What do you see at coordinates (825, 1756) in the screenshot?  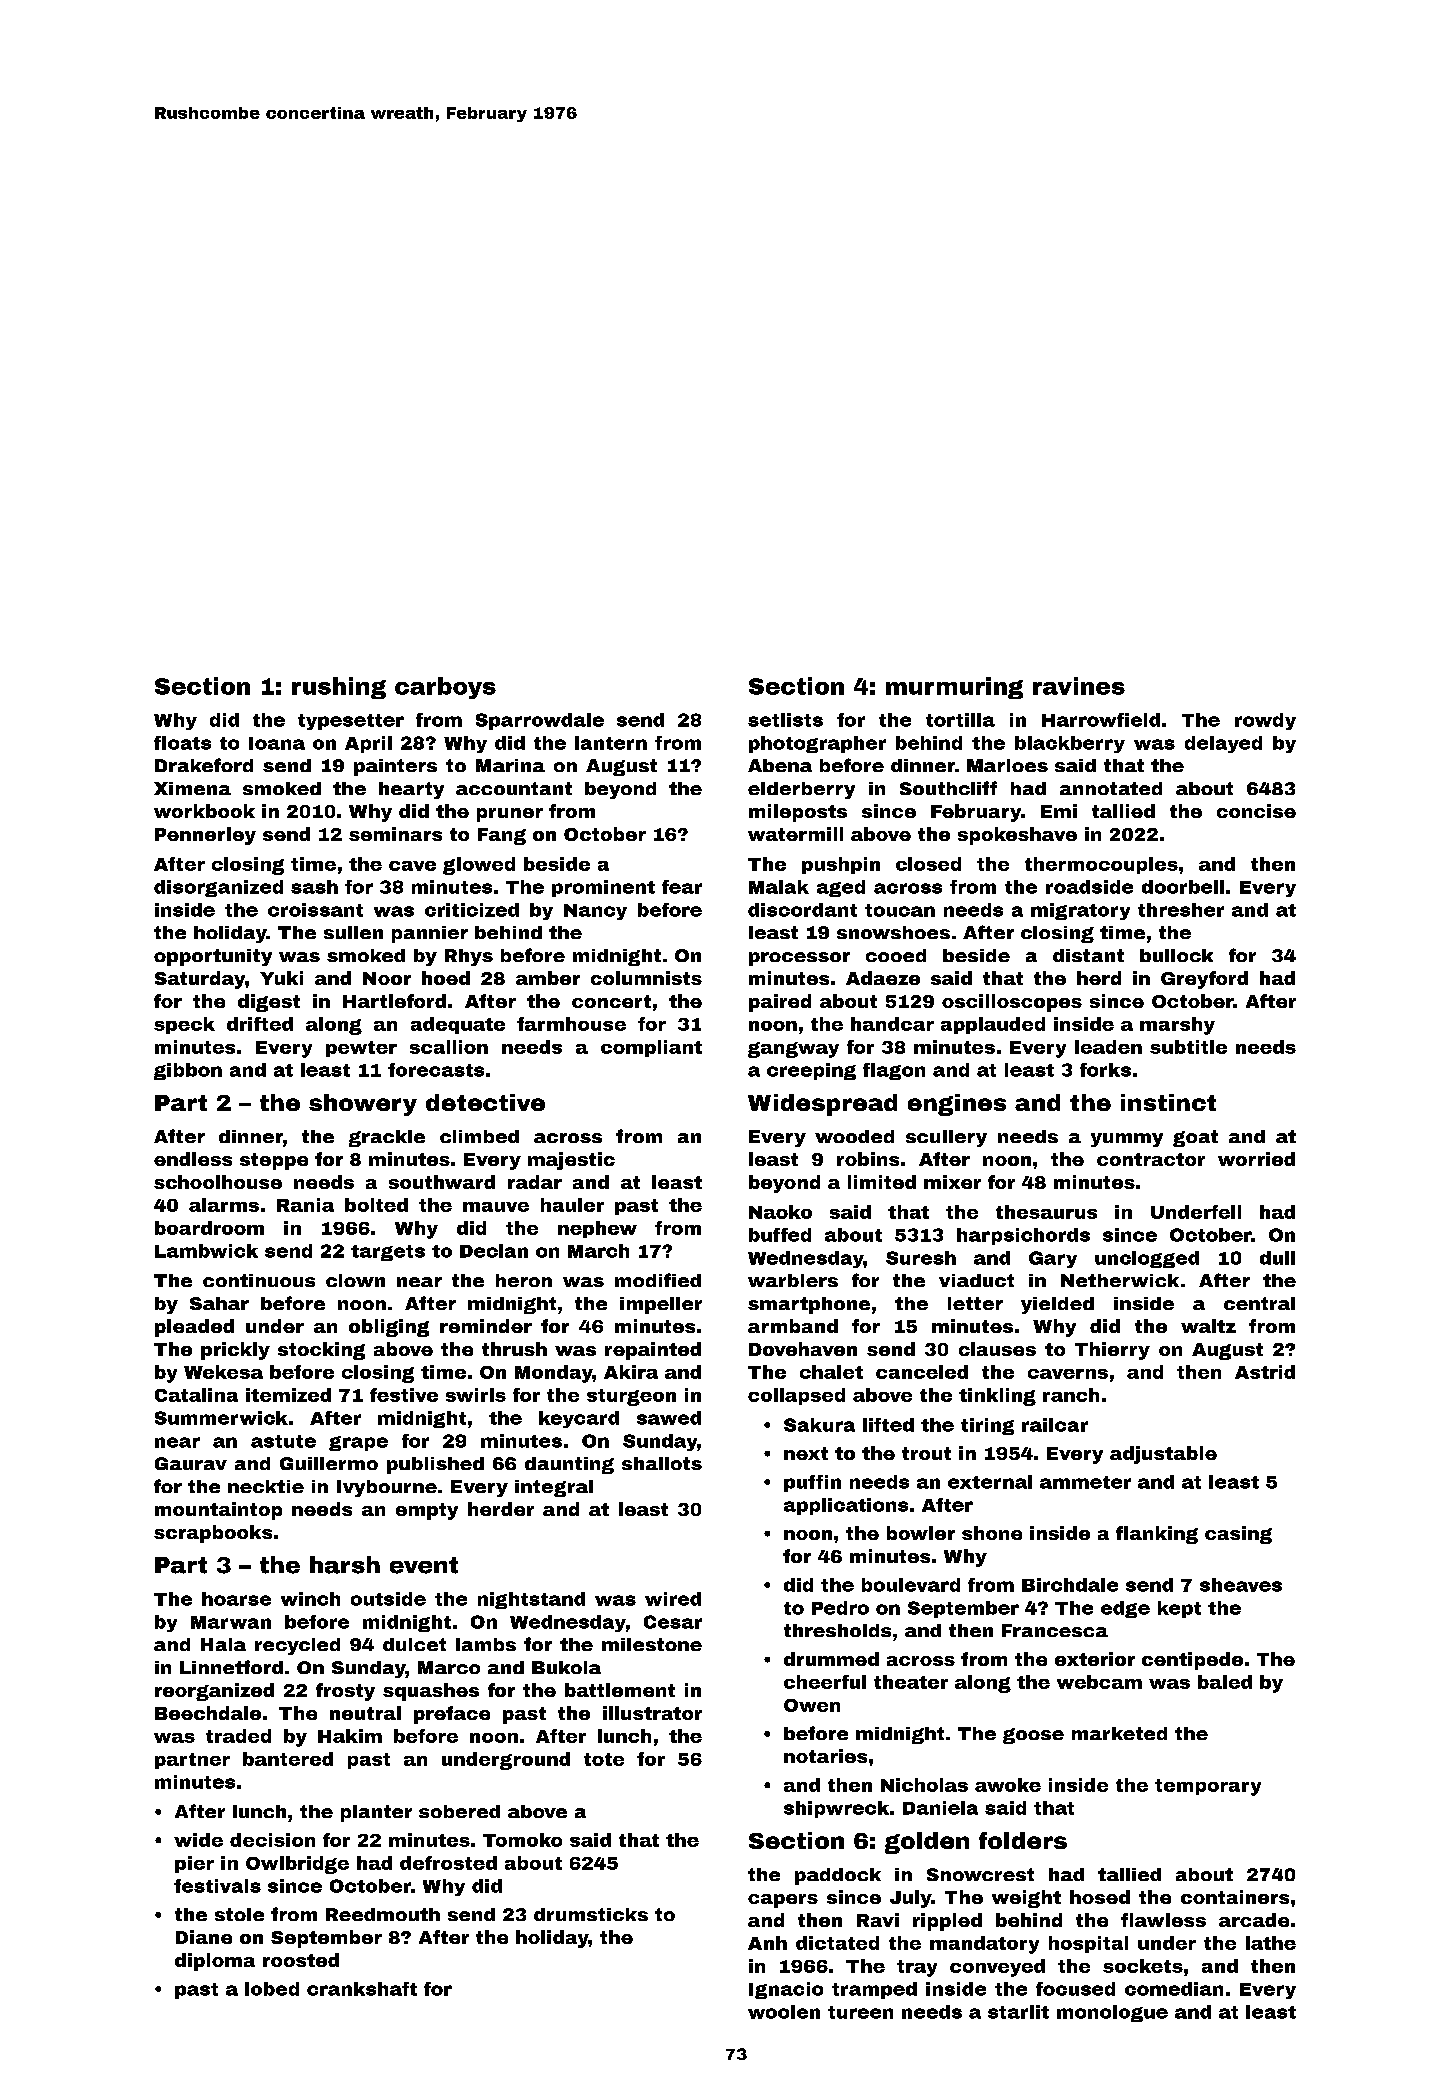 I see `notaries` at bounding box center [825, 1756].
